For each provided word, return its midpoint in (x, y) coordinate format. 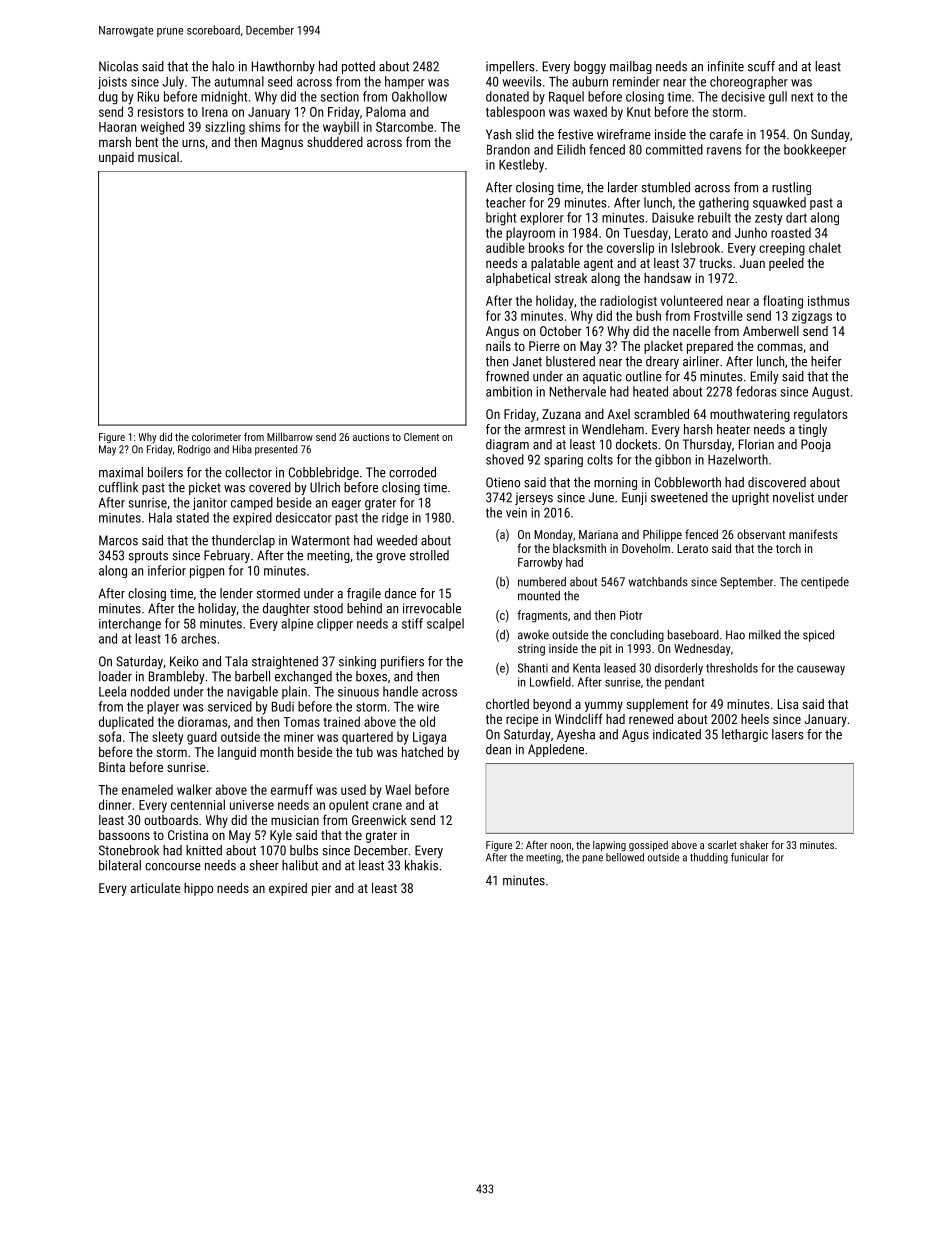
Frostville (718, 315)
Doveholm (646, 548)
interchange (130, 624)
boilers (165, 472)
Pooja (816, 445)
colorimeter (216, 437)
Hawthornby (283, 67)
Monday (553, 535)
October (561, 331)
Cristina (188, 835)
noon (560, 846)
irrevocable (432, 608)
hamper (405, 82)
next (802, 97)
